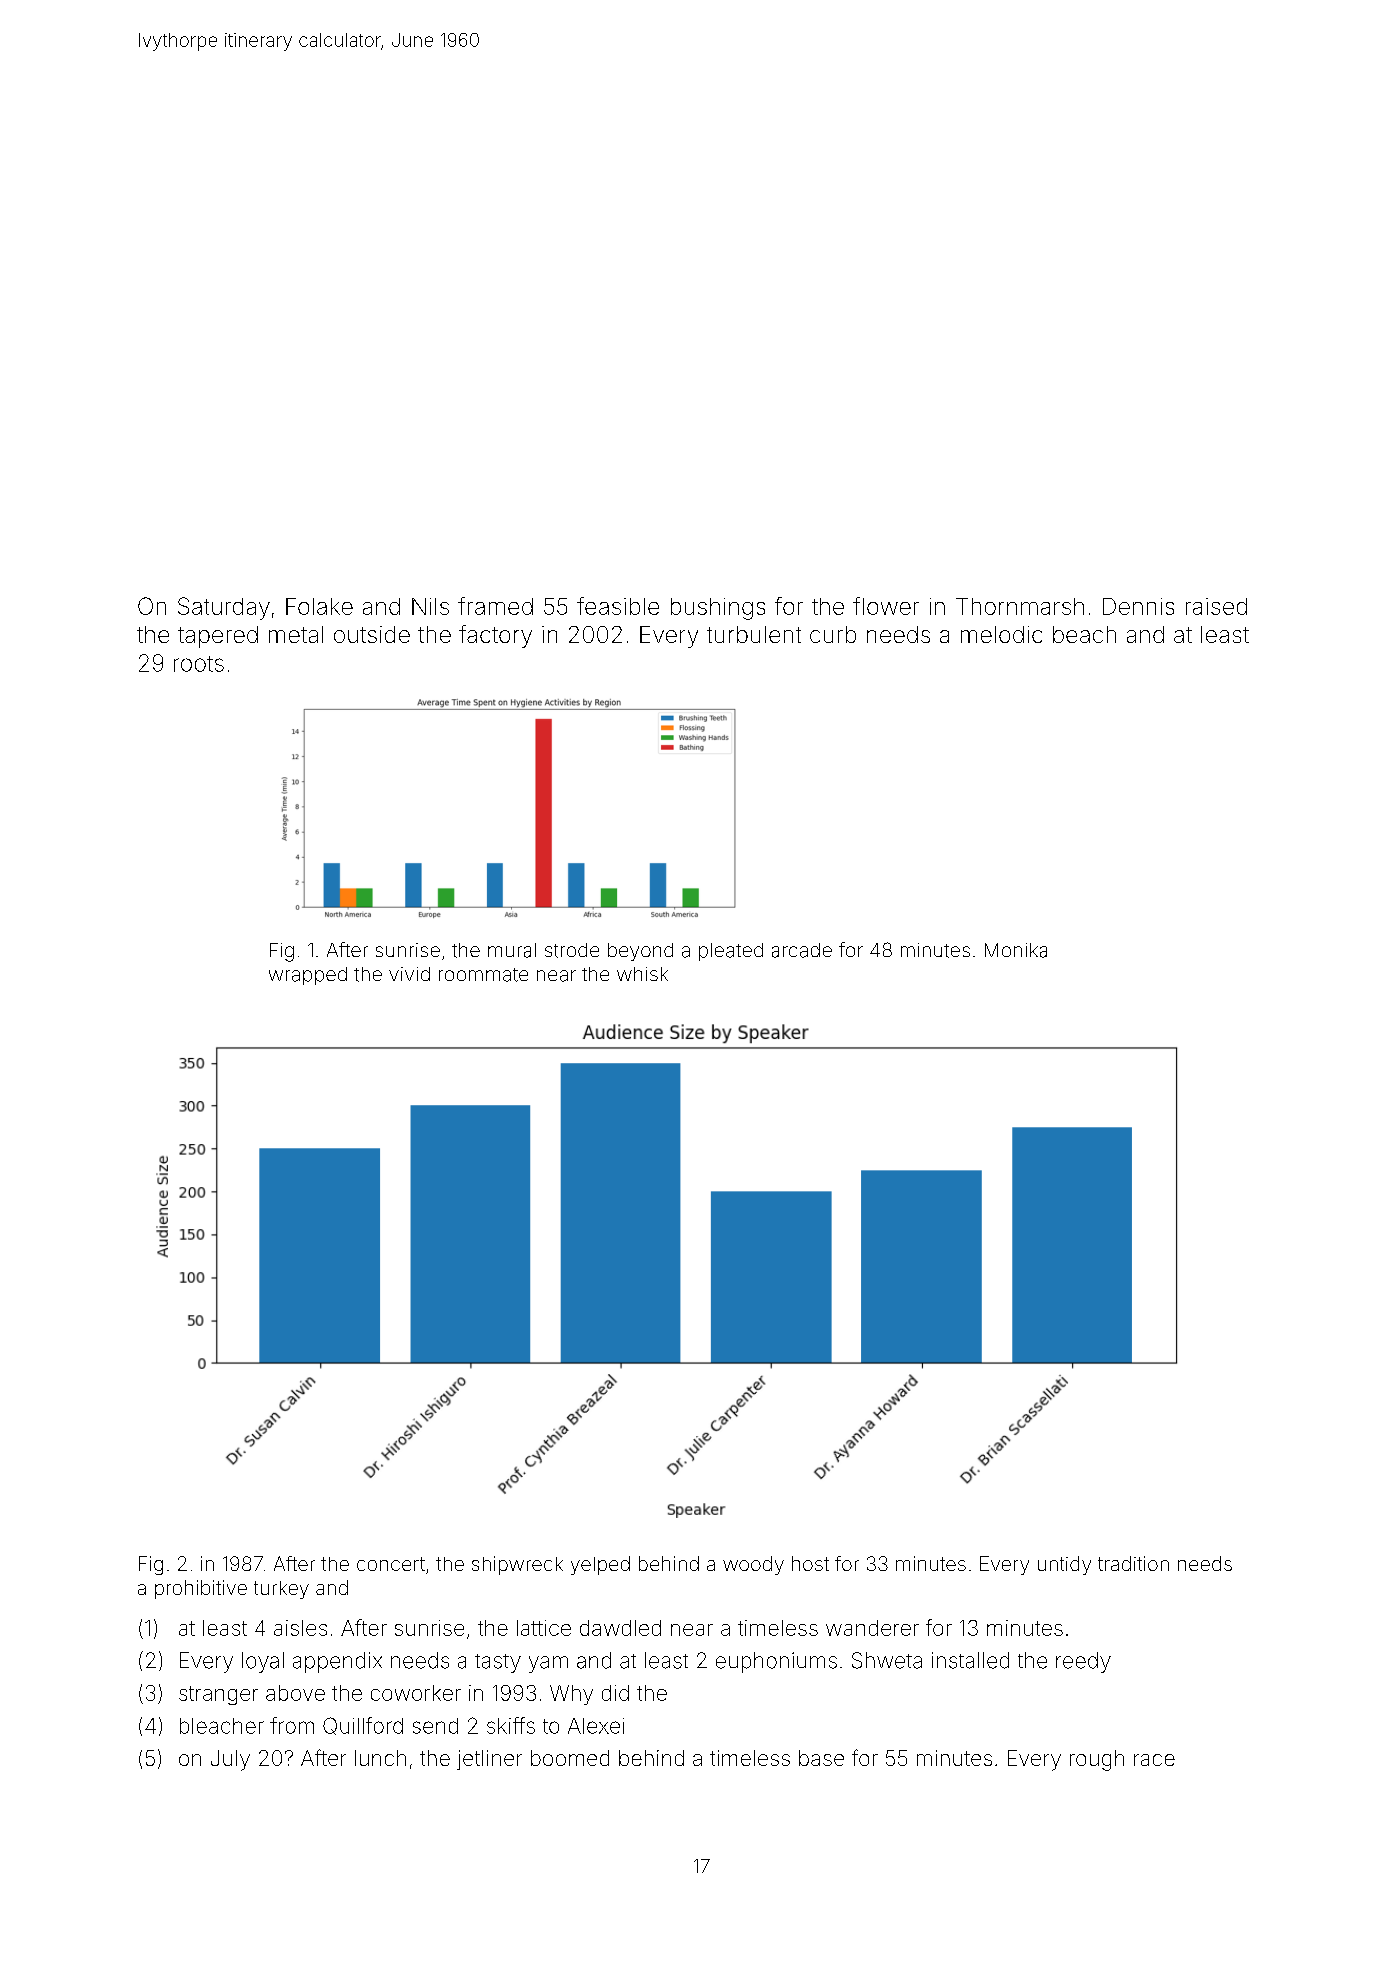 Image resolution: width=1386 pixels, height=1969 pixels. What do you see at coordinates (1138, 606) in the screenshot?
I see `Dennis` at bounding box center [1138, 606].
